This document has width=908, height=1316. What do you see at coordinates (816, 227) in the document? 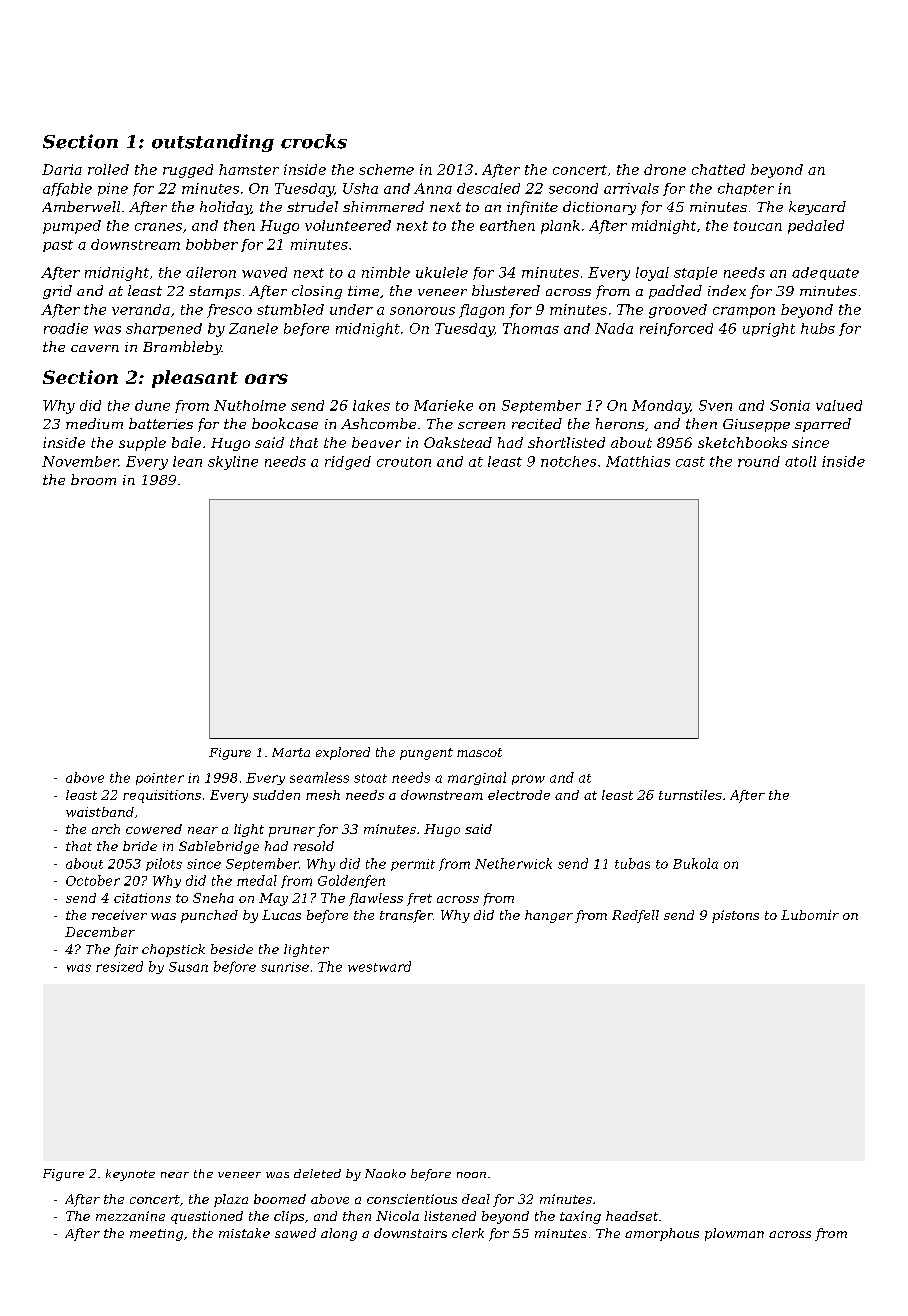
I see `pedaled` at bounding box center [816, 227].
